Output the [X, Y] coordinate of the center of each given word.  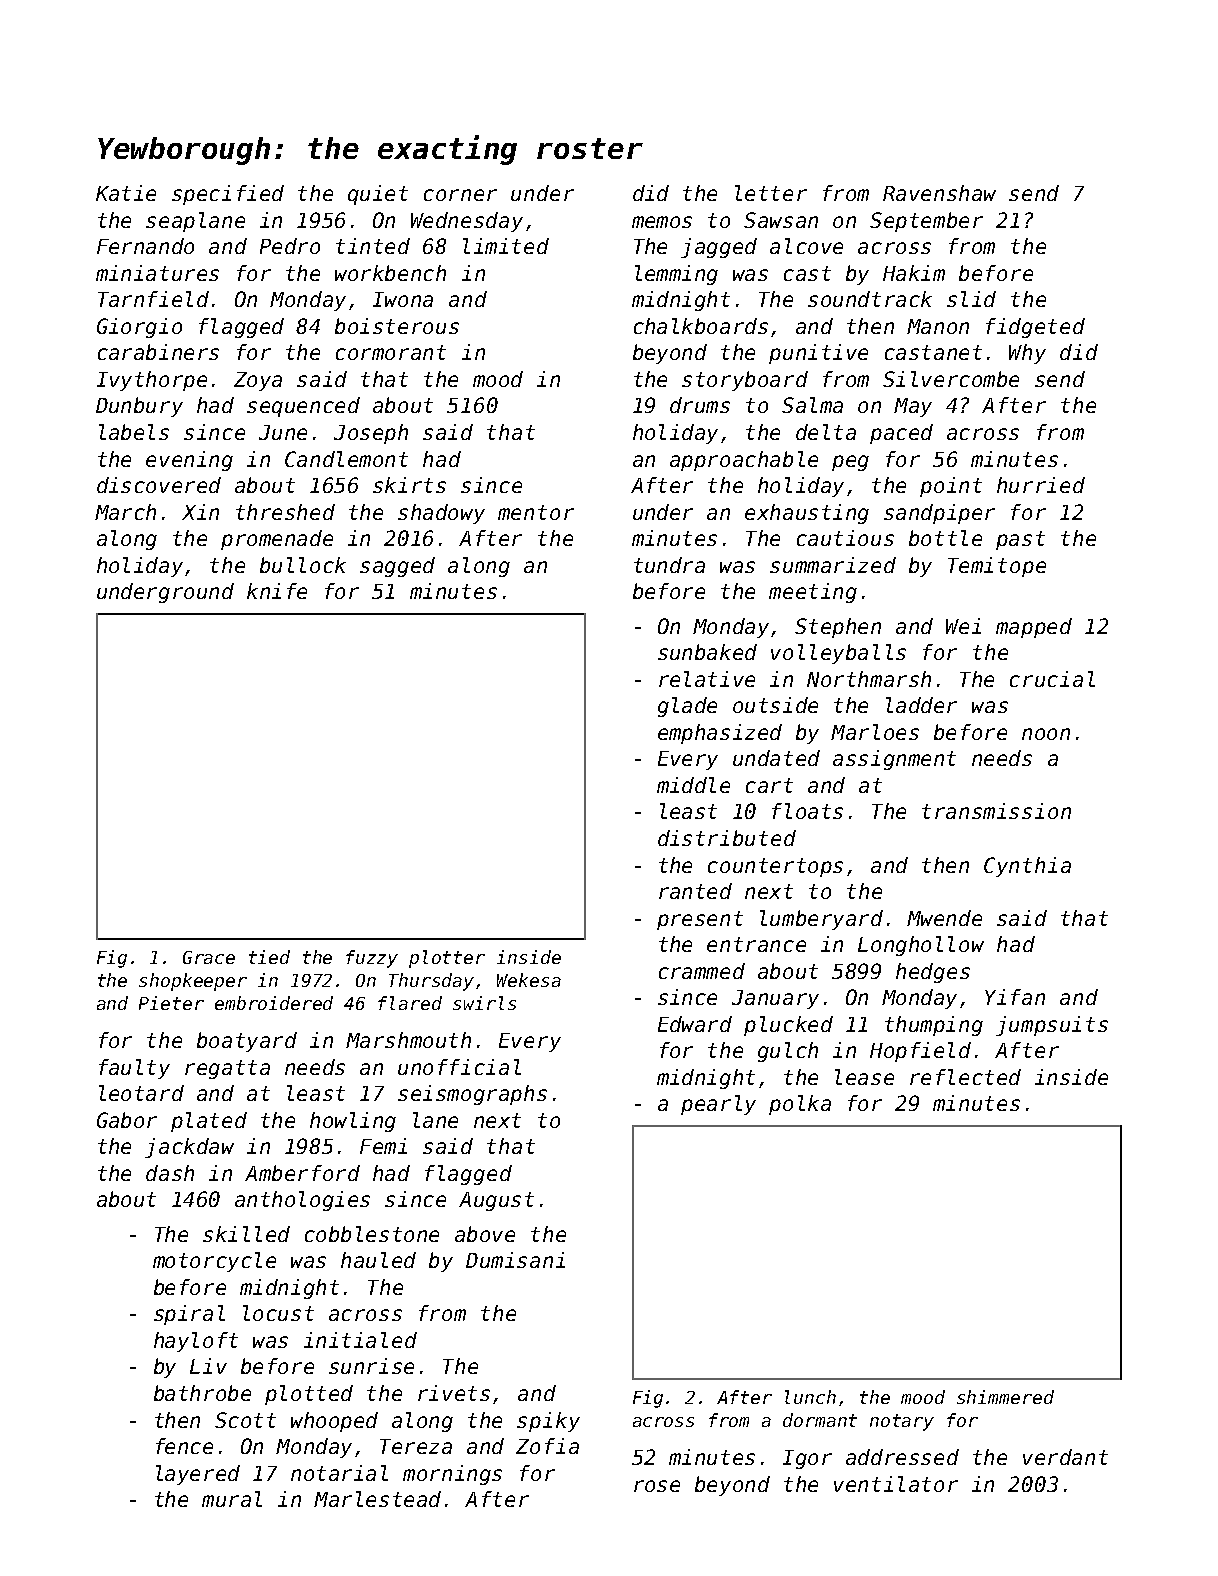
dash [170, 1173]
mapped [1034, 628]
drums [700, 405]
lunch [810, 1397]
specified [228, 195]
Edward [695, 1024]
